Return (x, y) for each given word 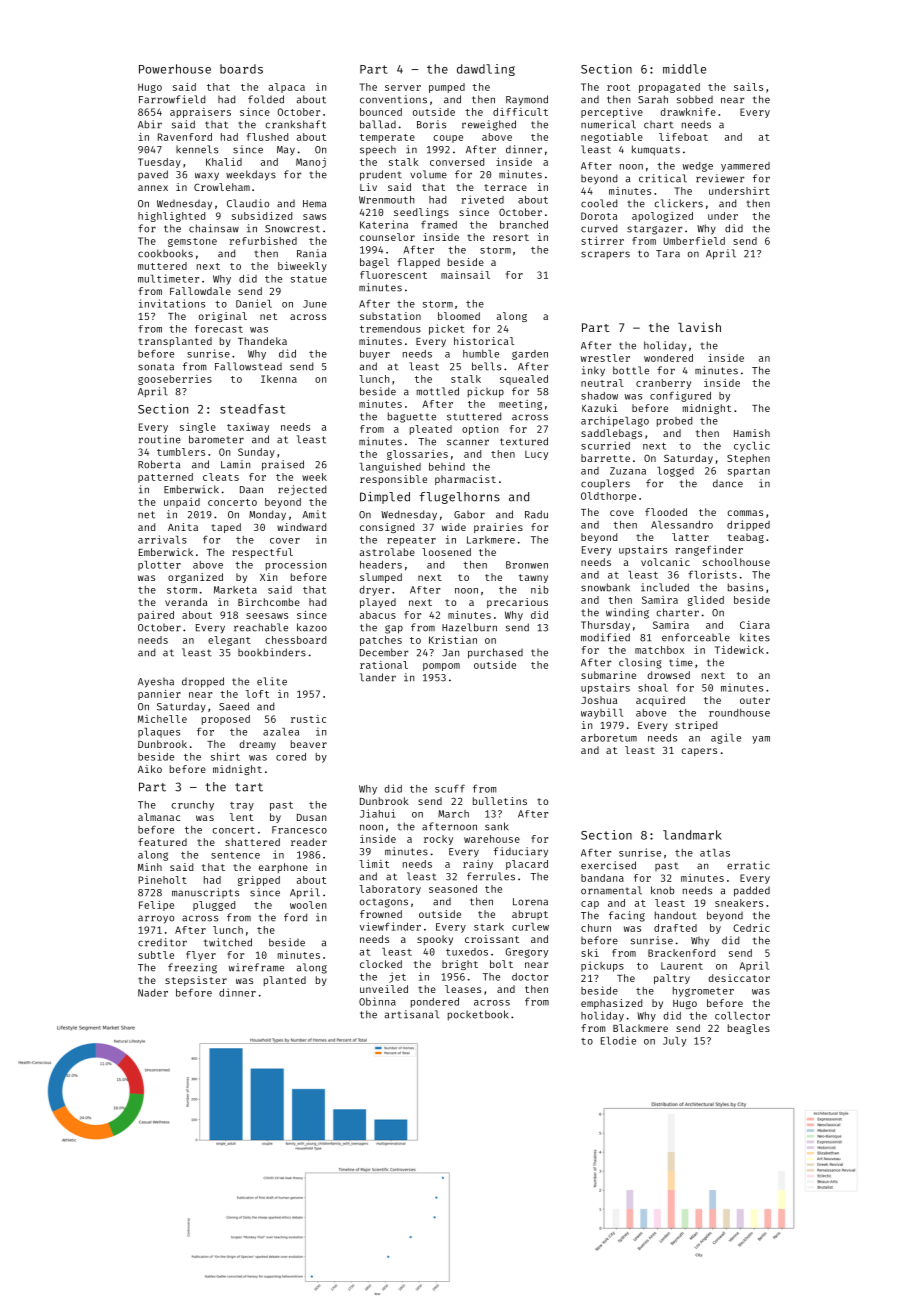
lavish (699, 327)
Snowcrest (292, 229)
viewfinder (390, 926)
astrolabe (387, 552)
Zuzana (628, 471)
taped (226, 528)
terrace (505, 187)
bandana (602, 878)
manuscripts (205, 893)
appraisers (200, 113)
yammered (745, 167)
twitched (228, 942)
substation (390, 316)
